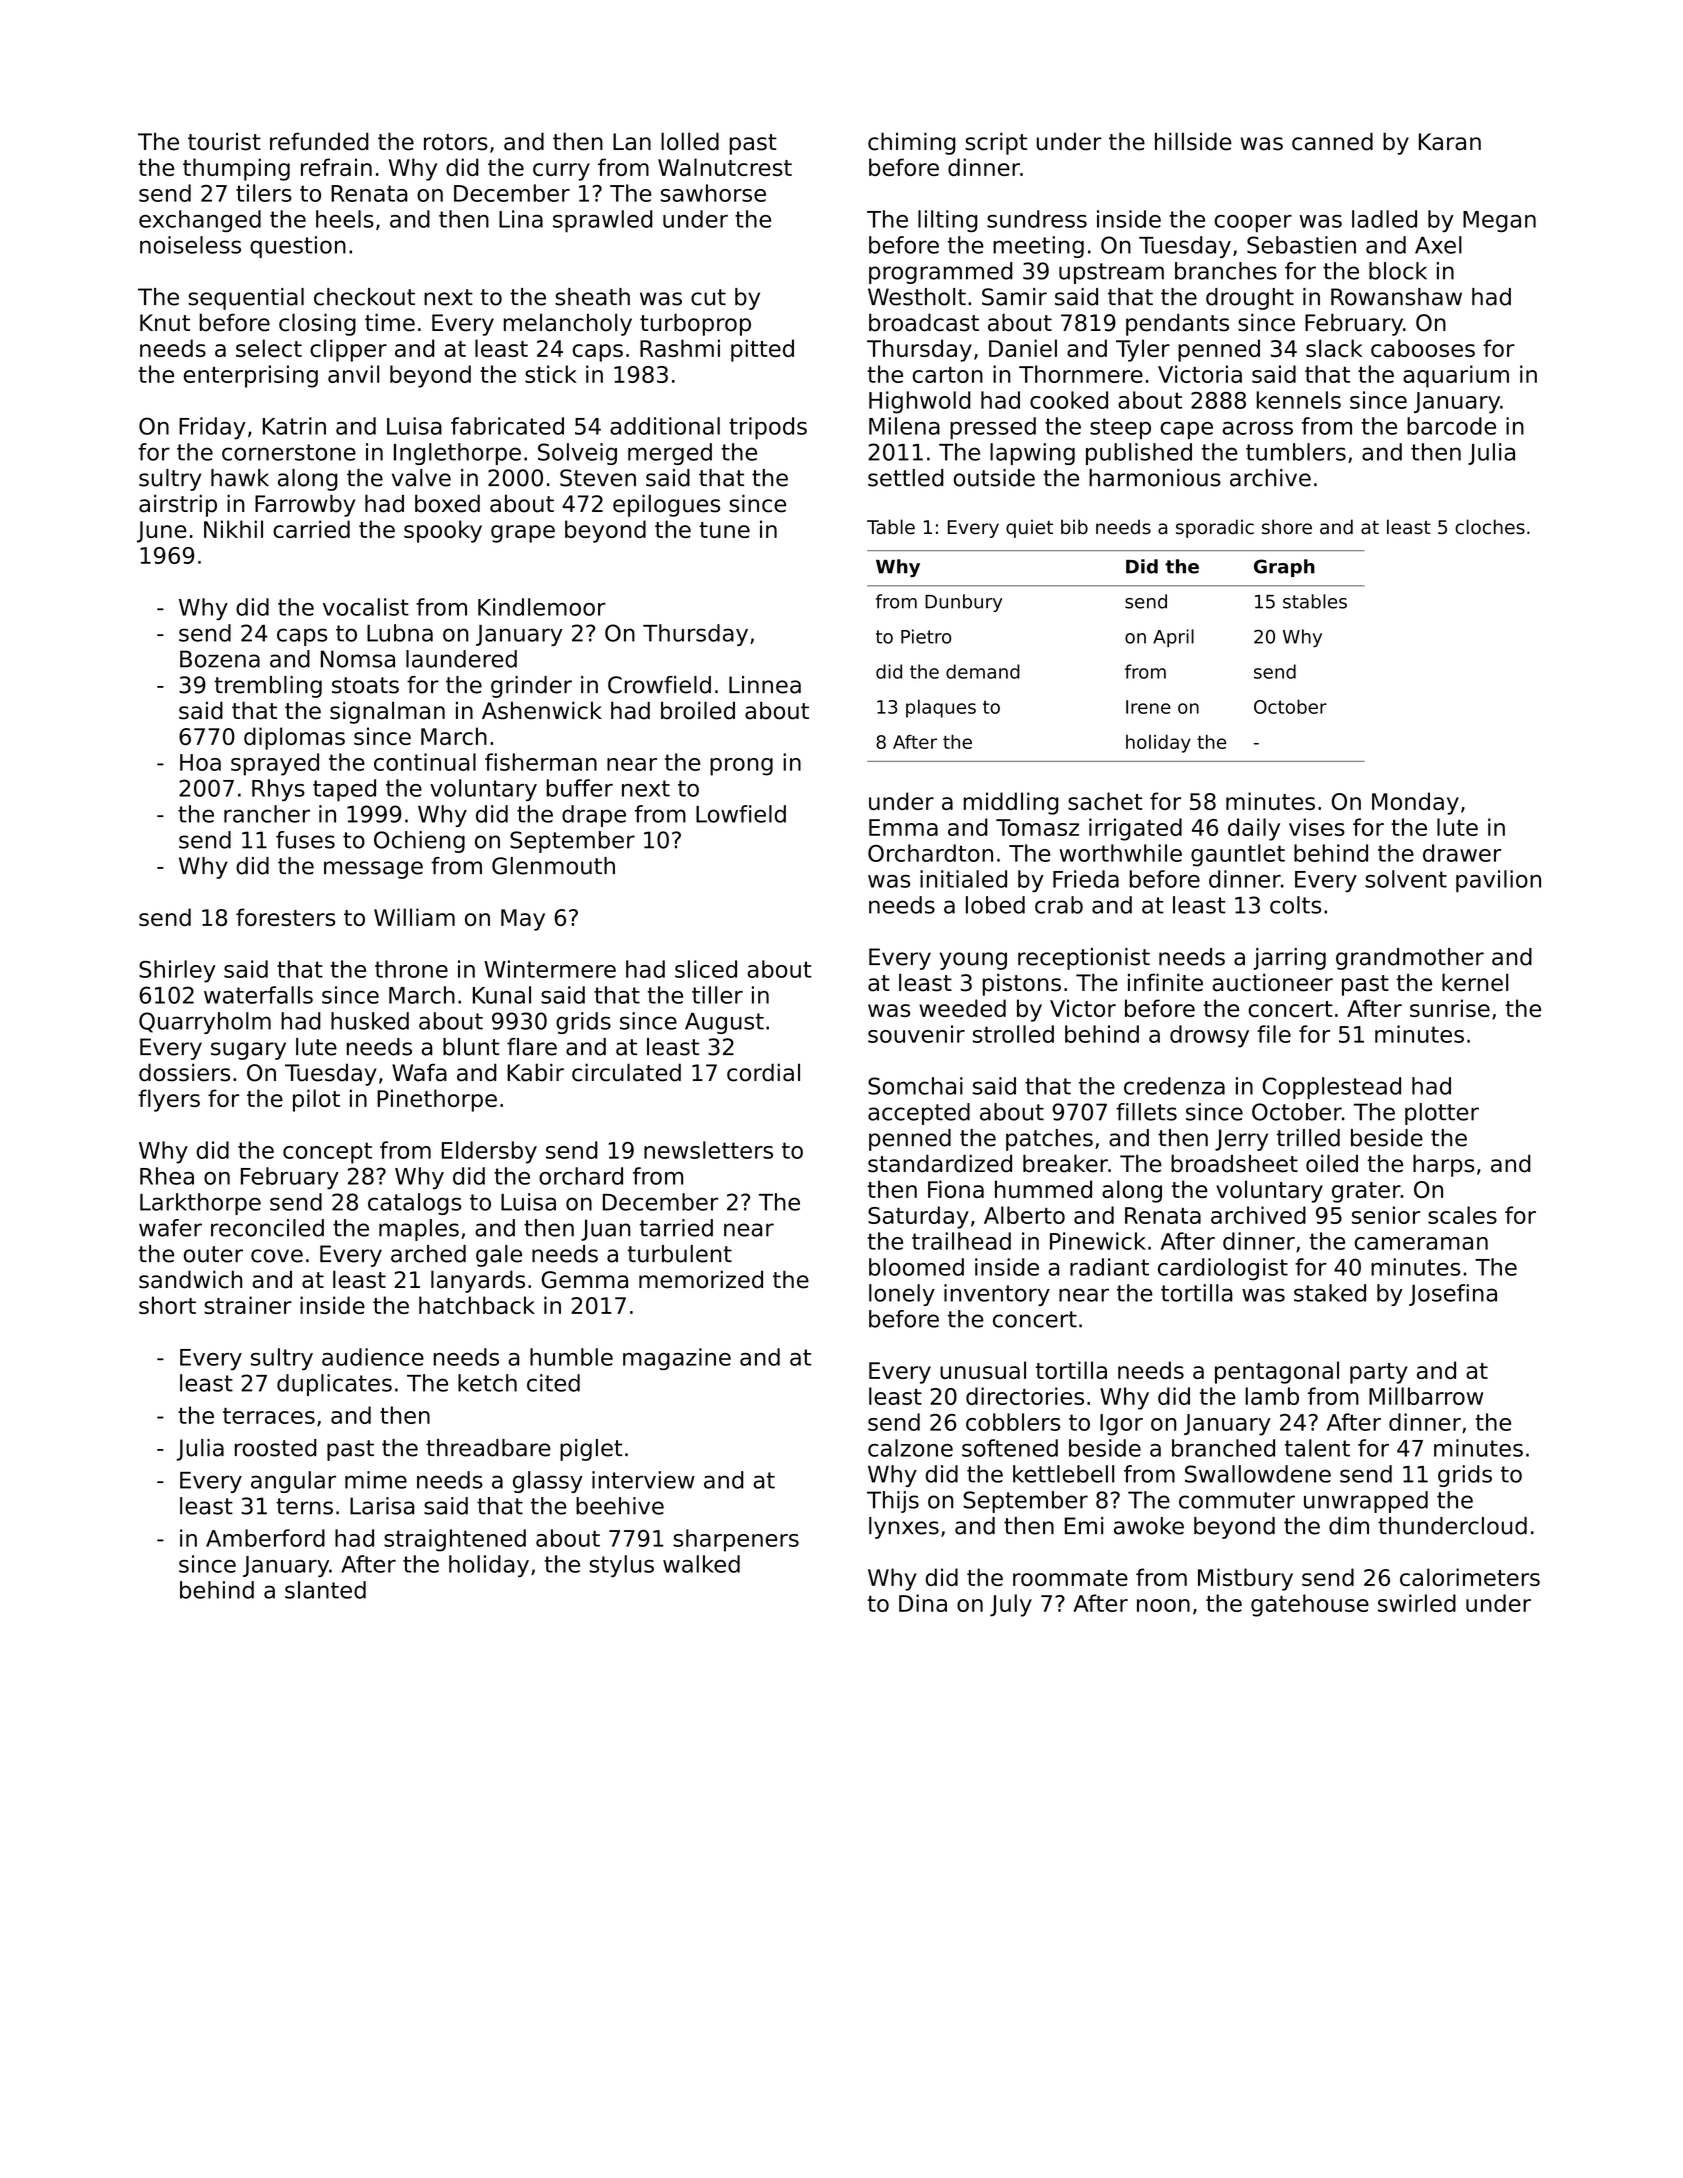 The image size is (1683, 2178). I want to click on diplomas, so click(294, 738).
